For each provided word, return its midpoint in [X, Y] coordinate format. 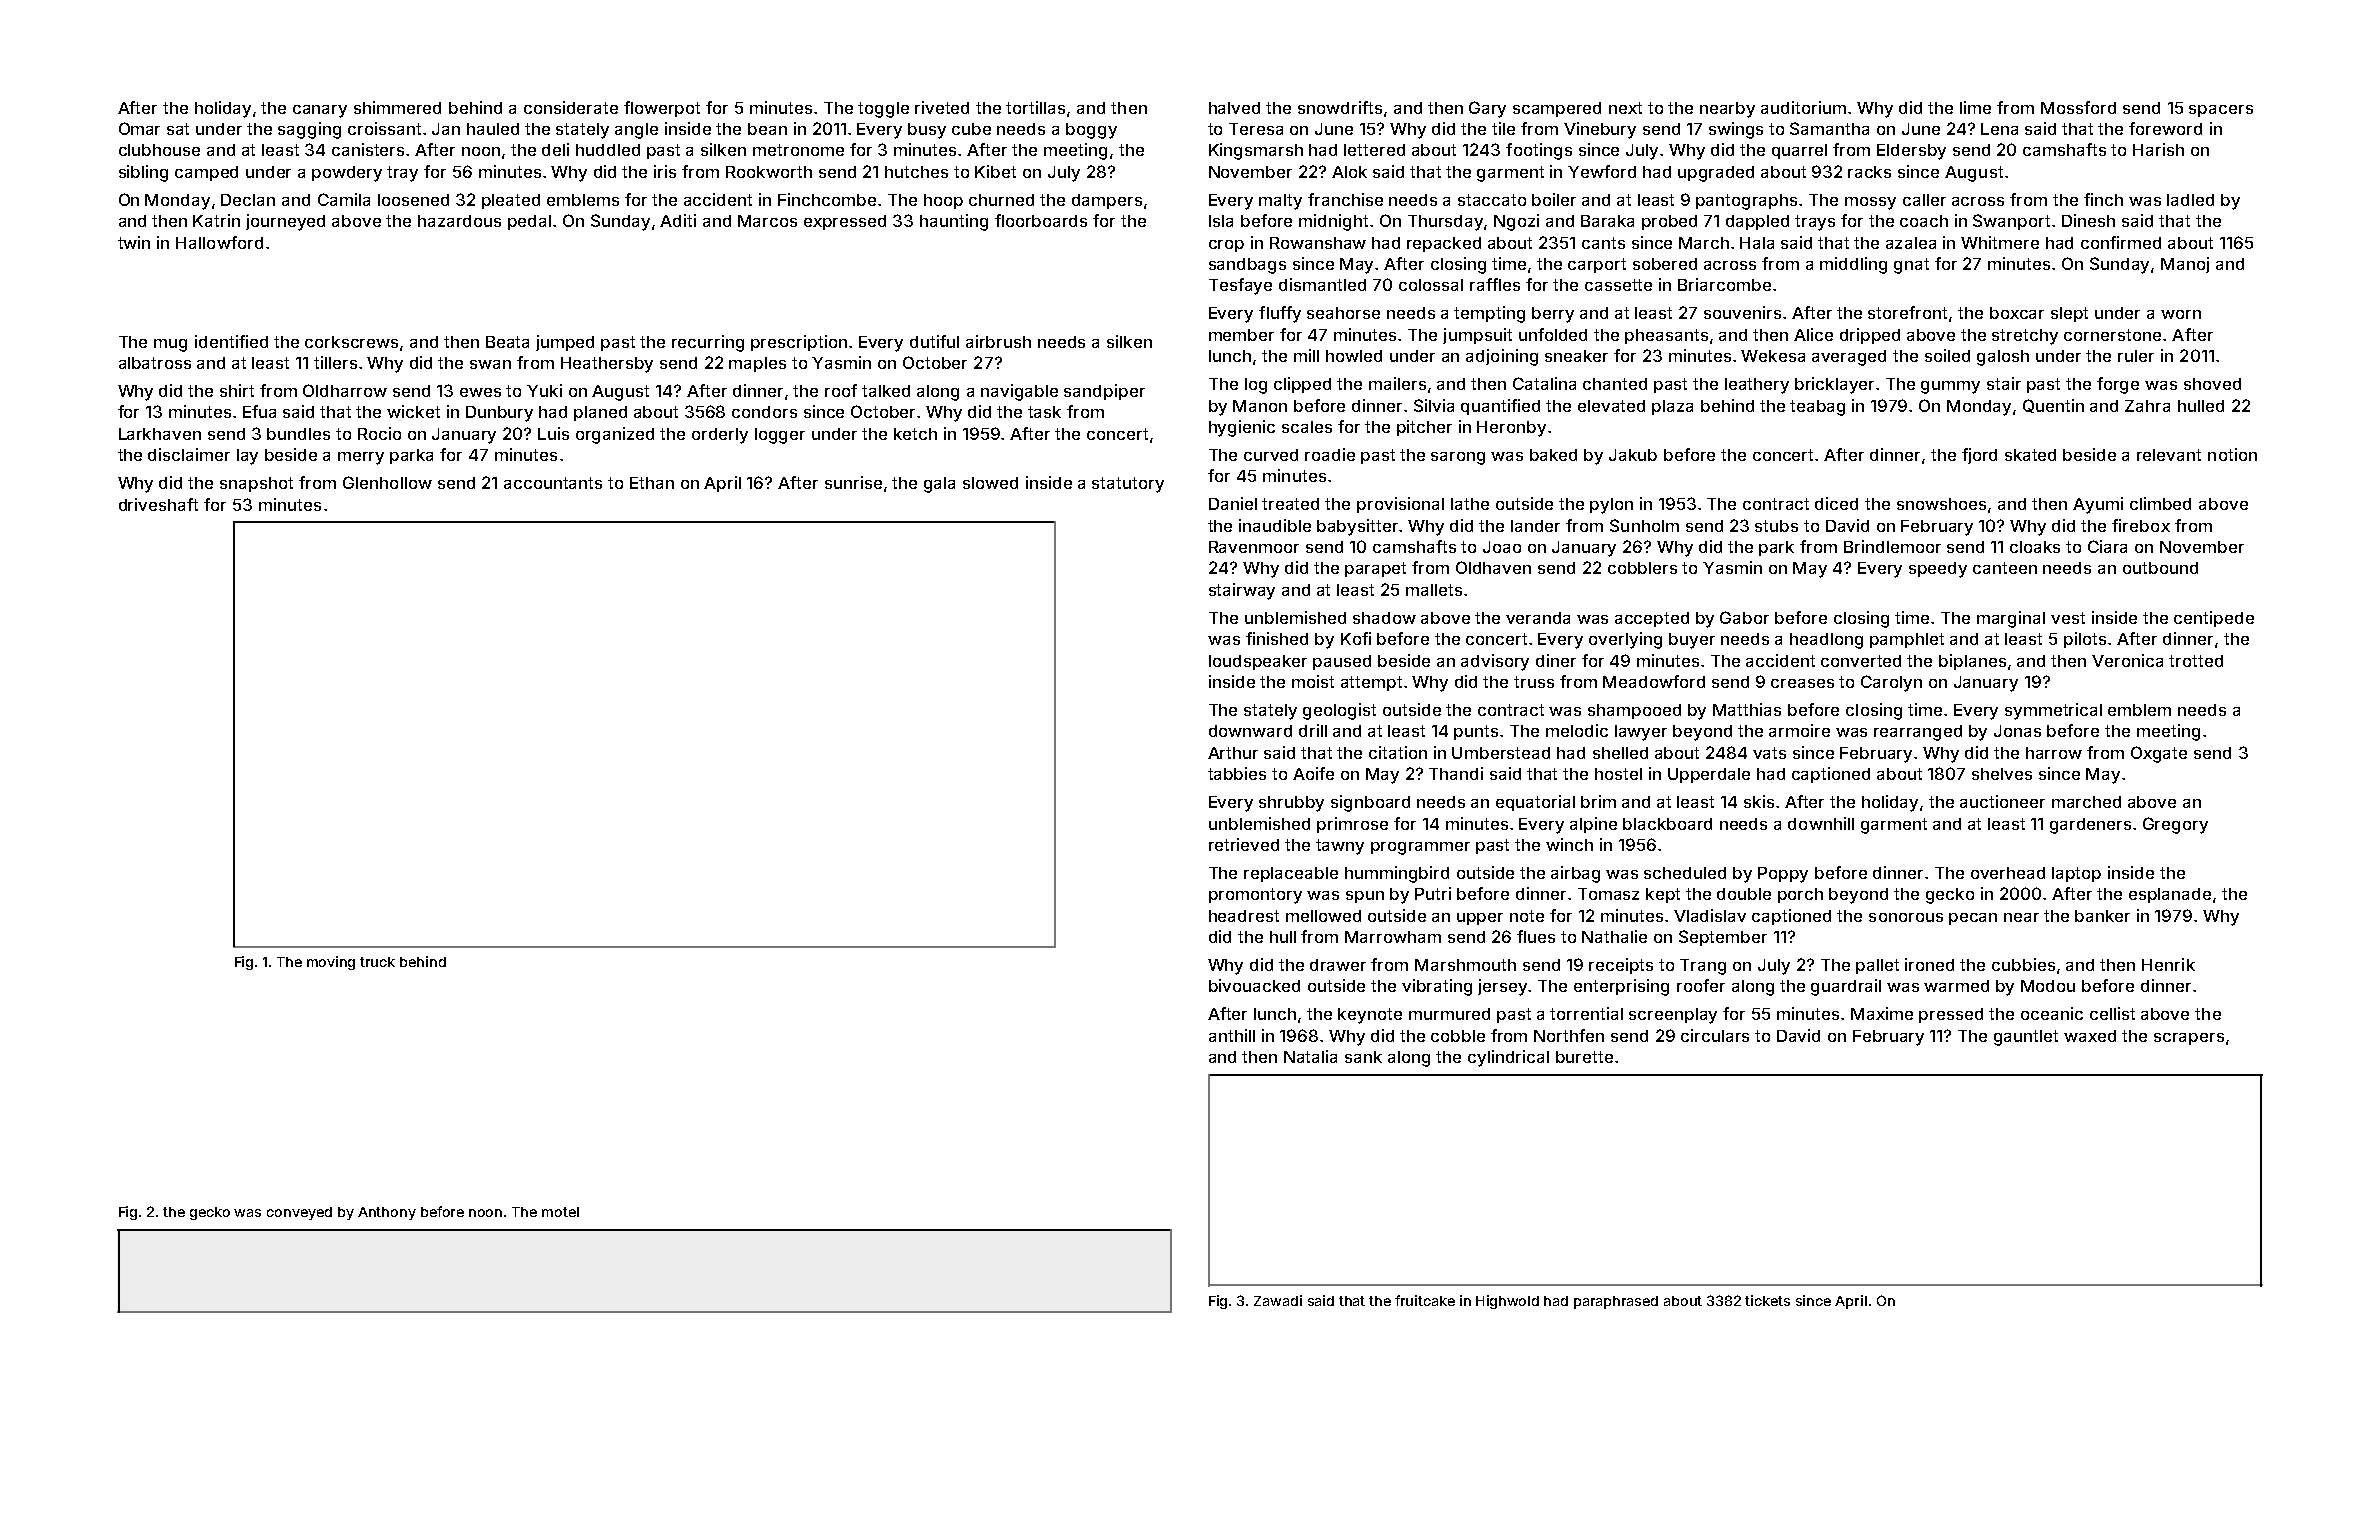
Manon [1260, 406]
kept [1663, 895]
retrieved [1244, 844]
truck [377, 962]
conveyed [299, 1213]
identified [231, 341]
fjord [1979, 456]
